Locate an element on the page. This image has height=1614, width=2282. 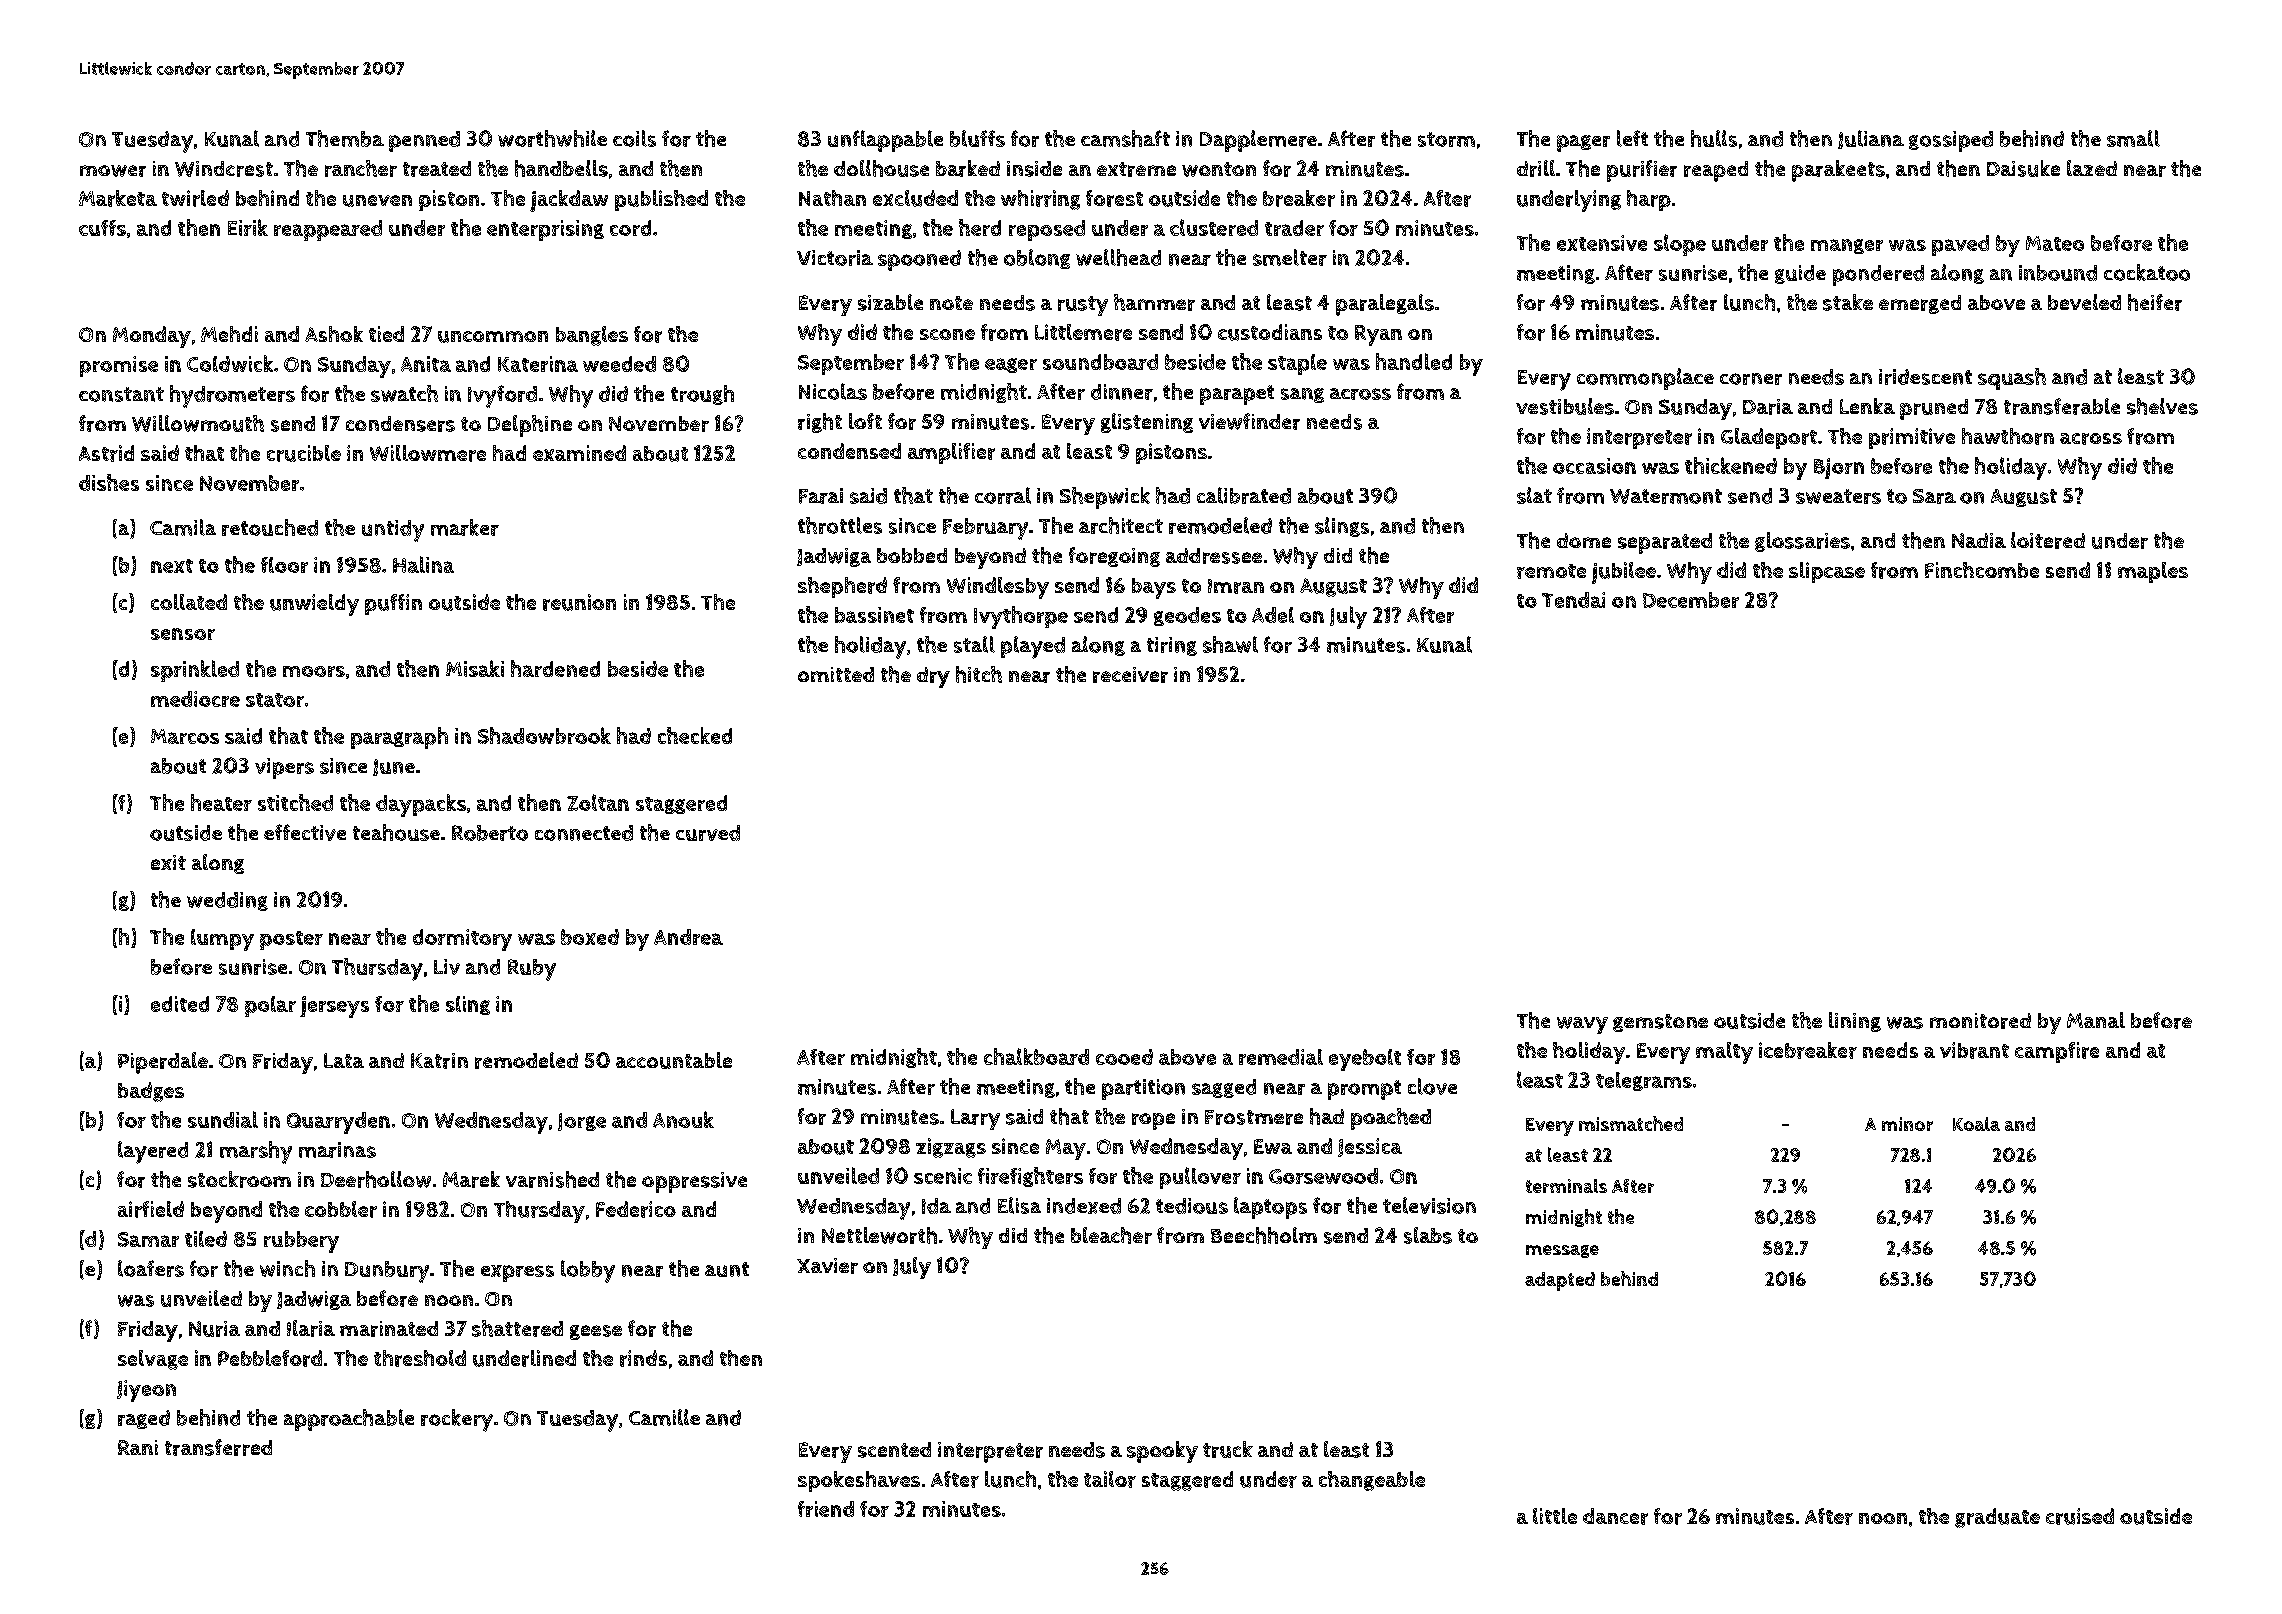
reaped is located at coordinates (1716, 171).
